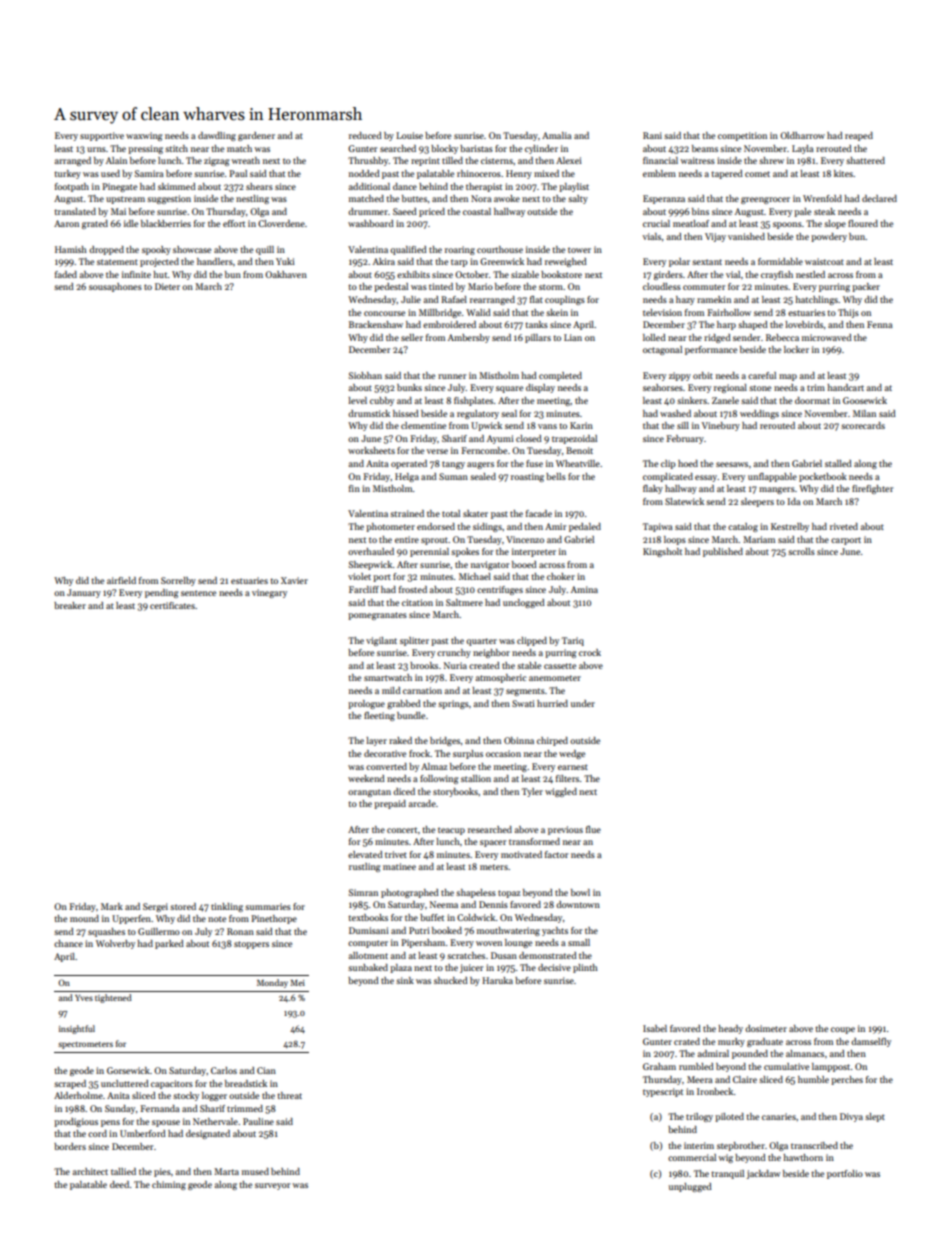 The width and height of the page is (952, 1233). I want to click on crock, so click(590, 652).
